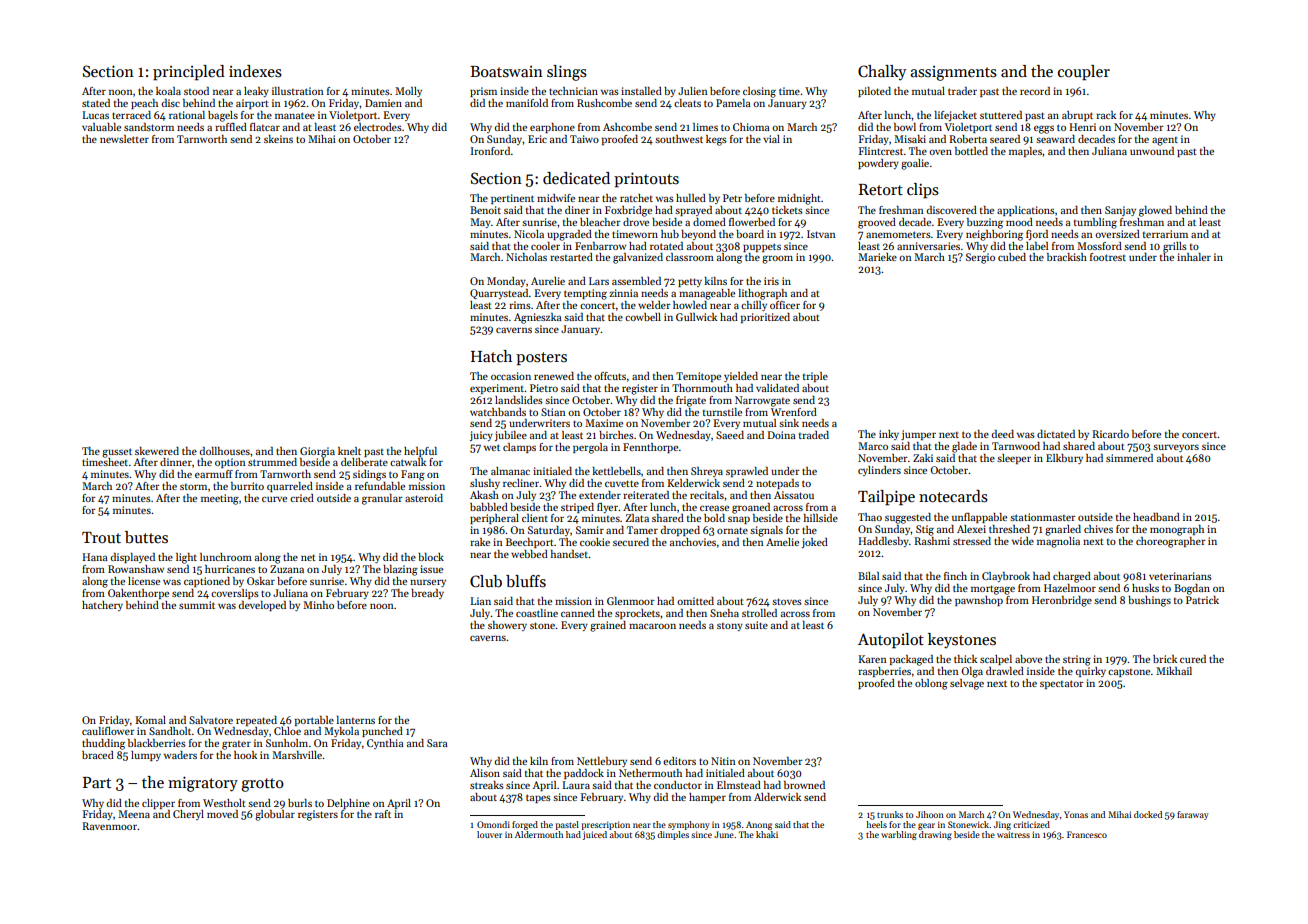 The height and width of the screenshot is (924, 1308). I want to click on footrest, so click(1108, 257).
